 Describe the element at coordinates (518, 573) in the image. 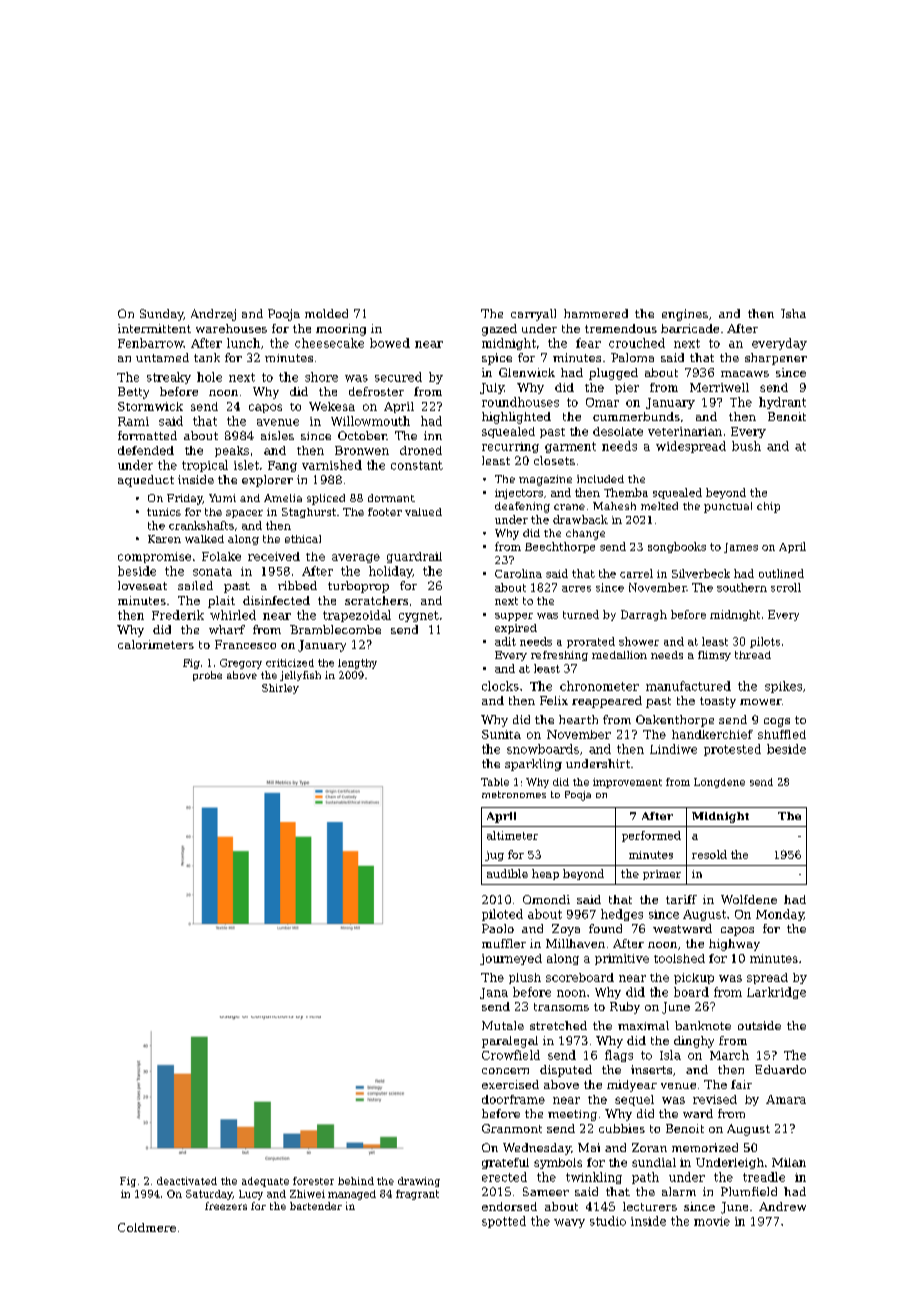

I see `Carolina` at that location.
